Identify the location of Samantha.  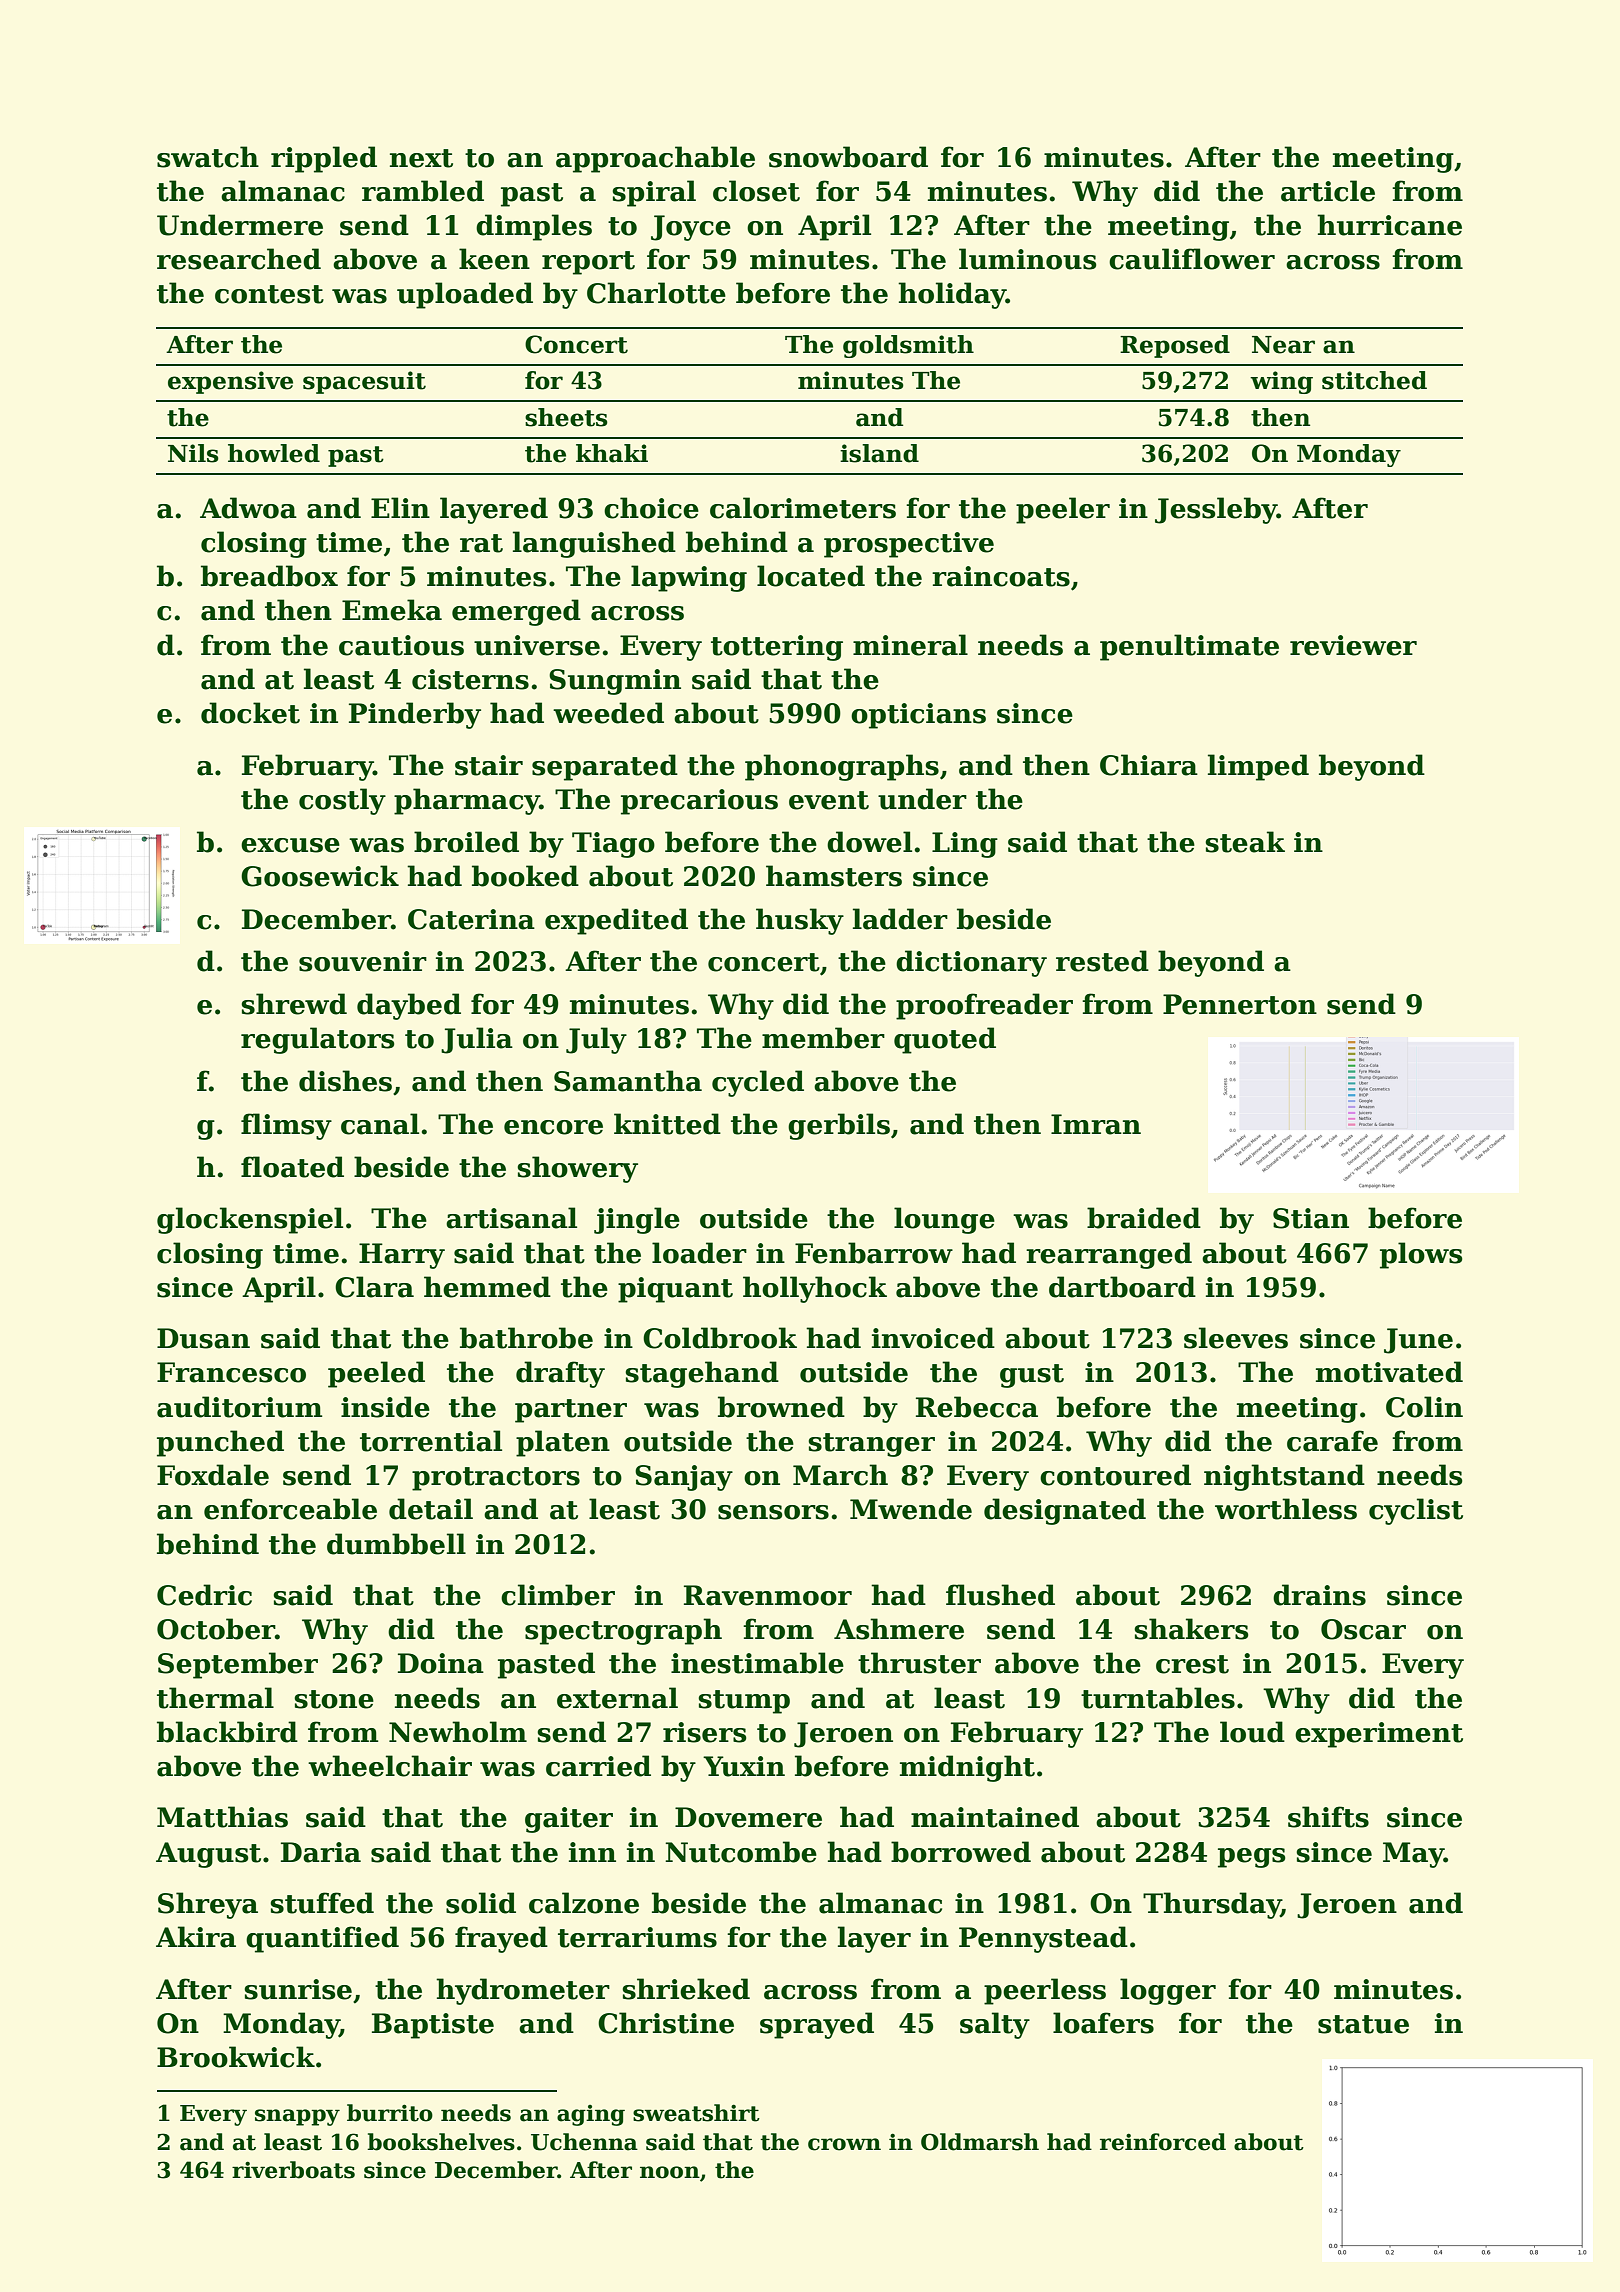
(628, 1081).
